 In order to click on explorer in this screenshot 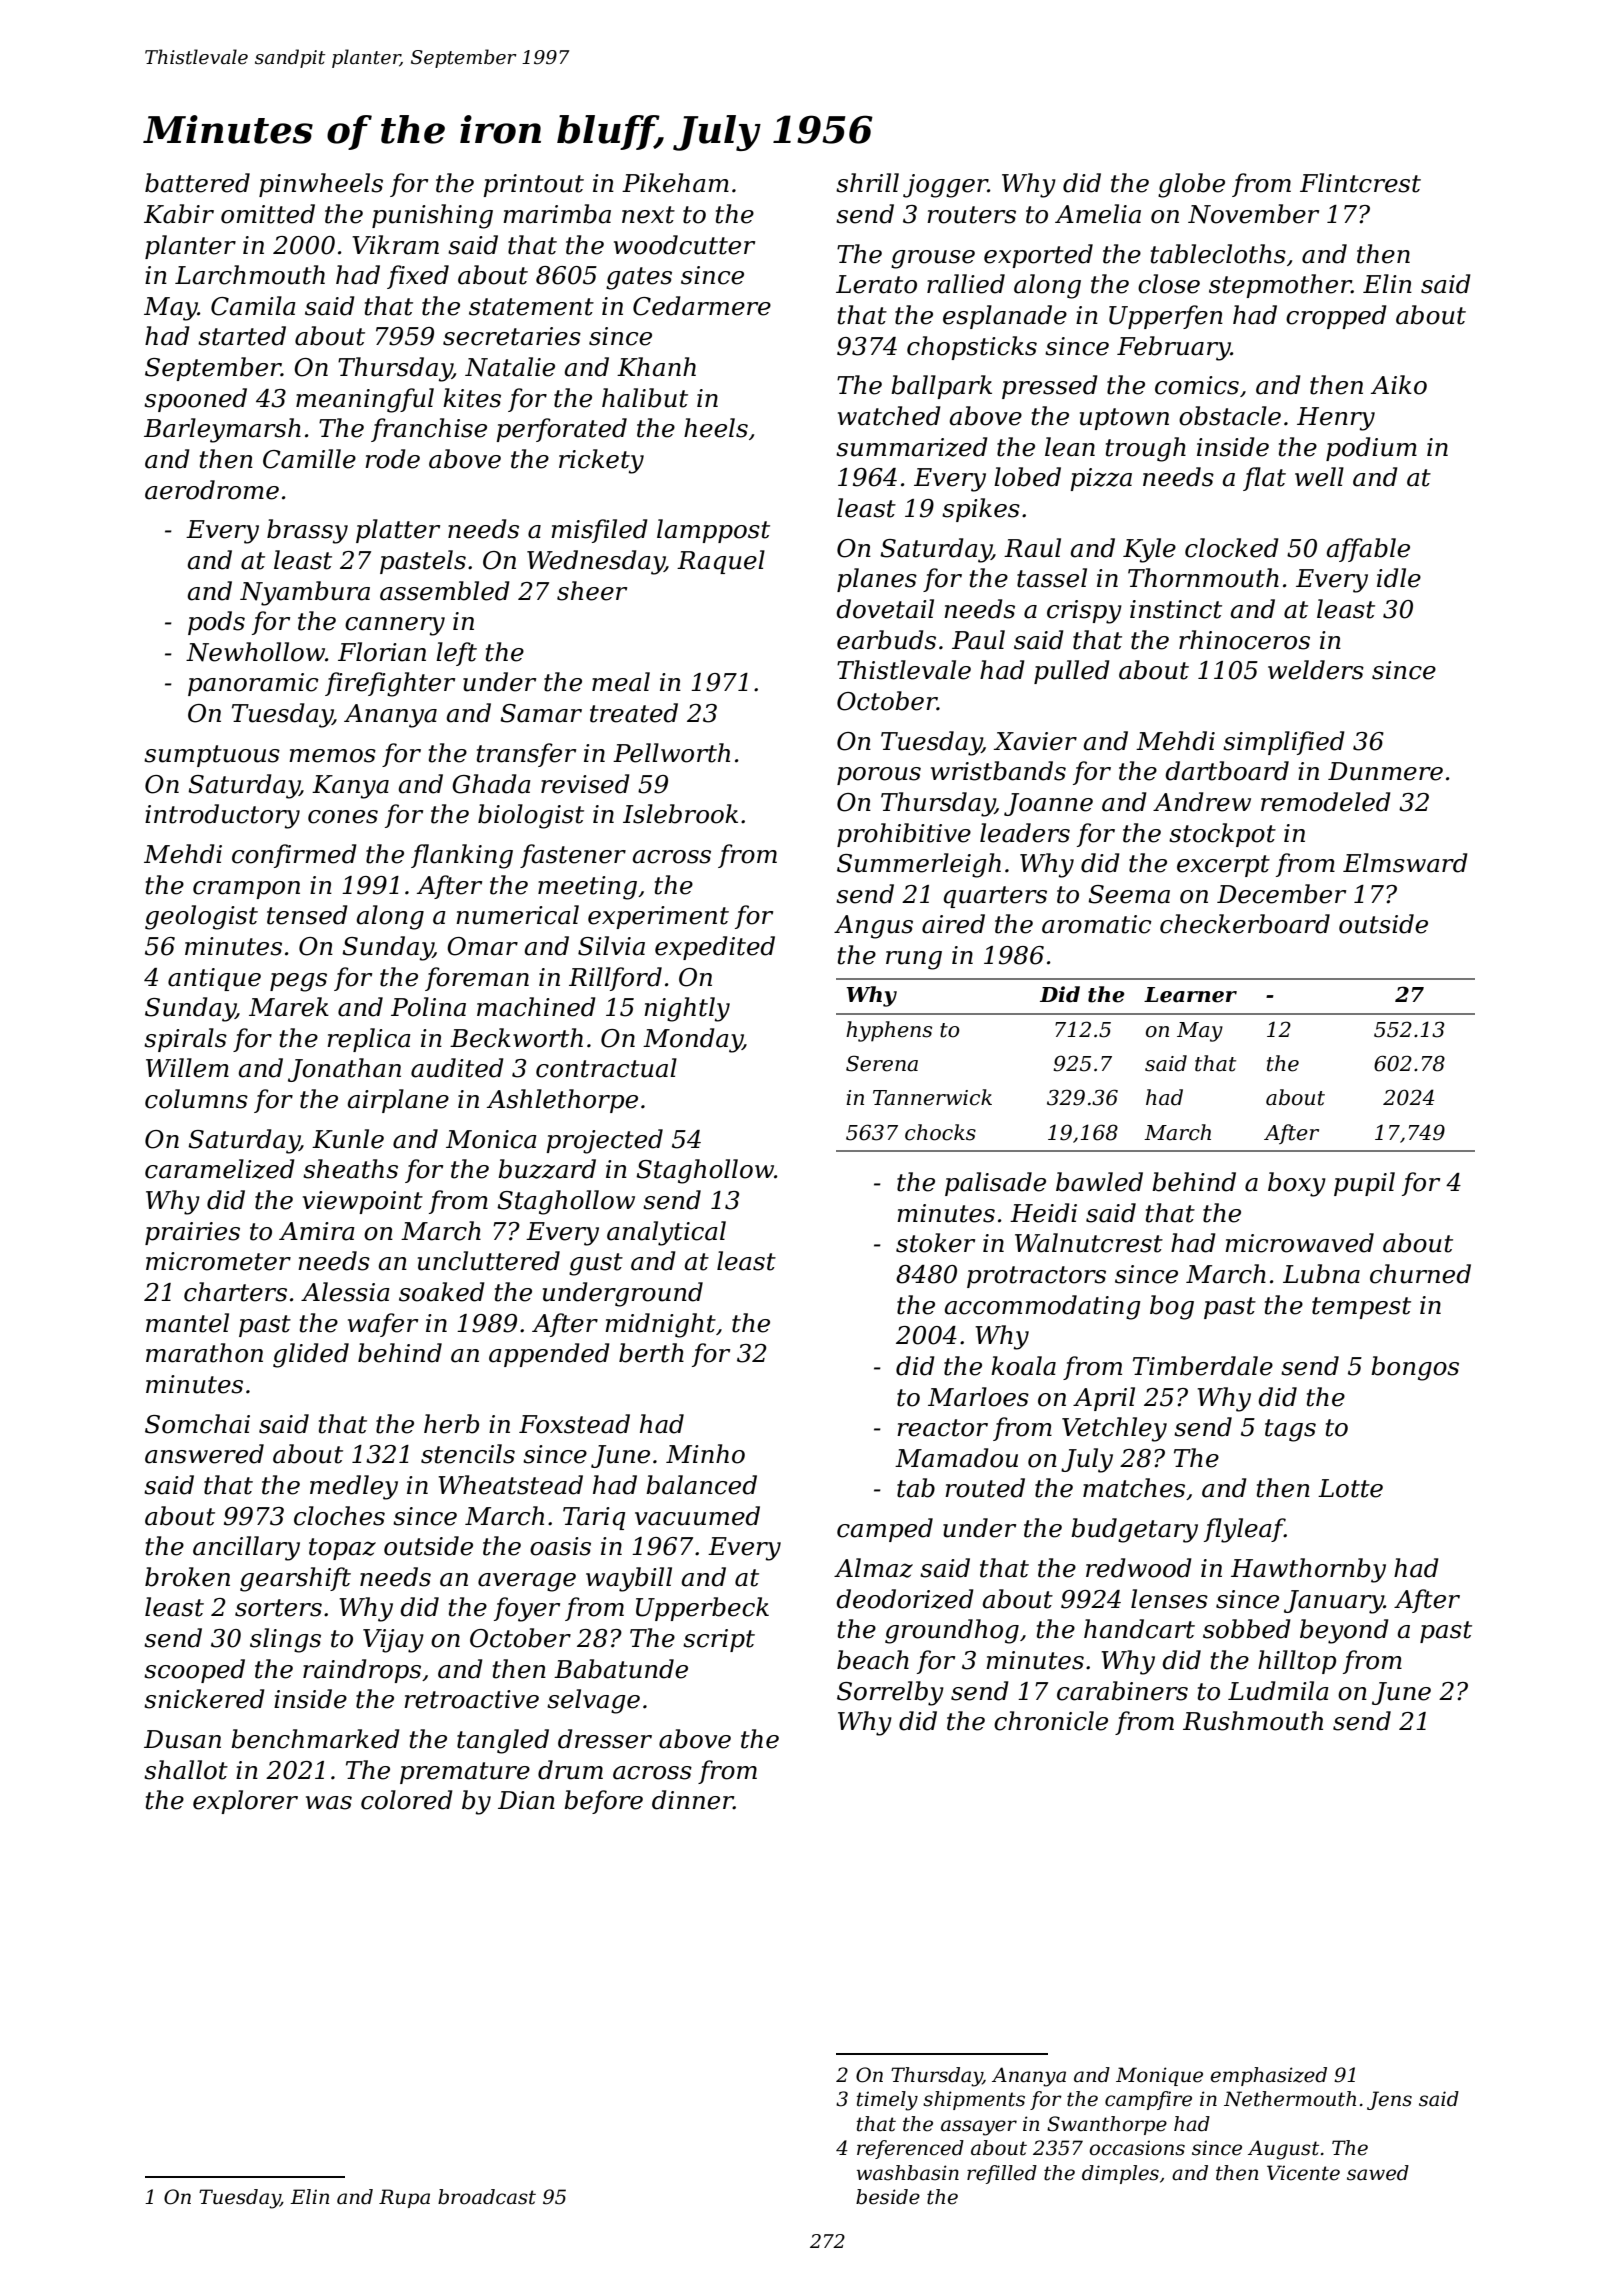, I will do `click(245, 1802)`.
